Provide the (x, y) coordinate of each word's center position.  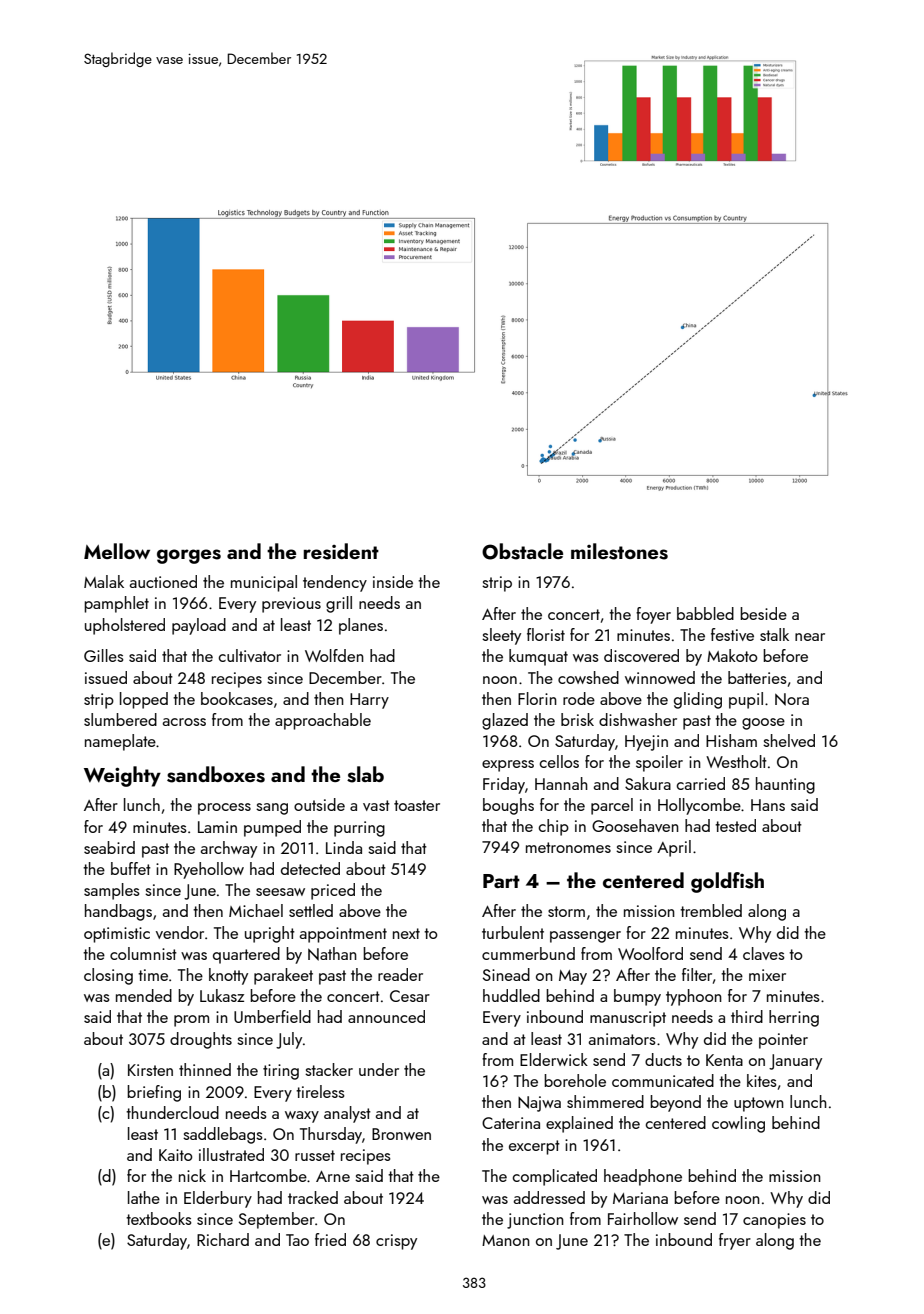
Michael (256, 910)
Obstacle (522, 551)
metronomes (568, 847)
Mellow (117, 551)
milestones (619, 551)
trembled (711, 910)
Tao (297, 1240)
